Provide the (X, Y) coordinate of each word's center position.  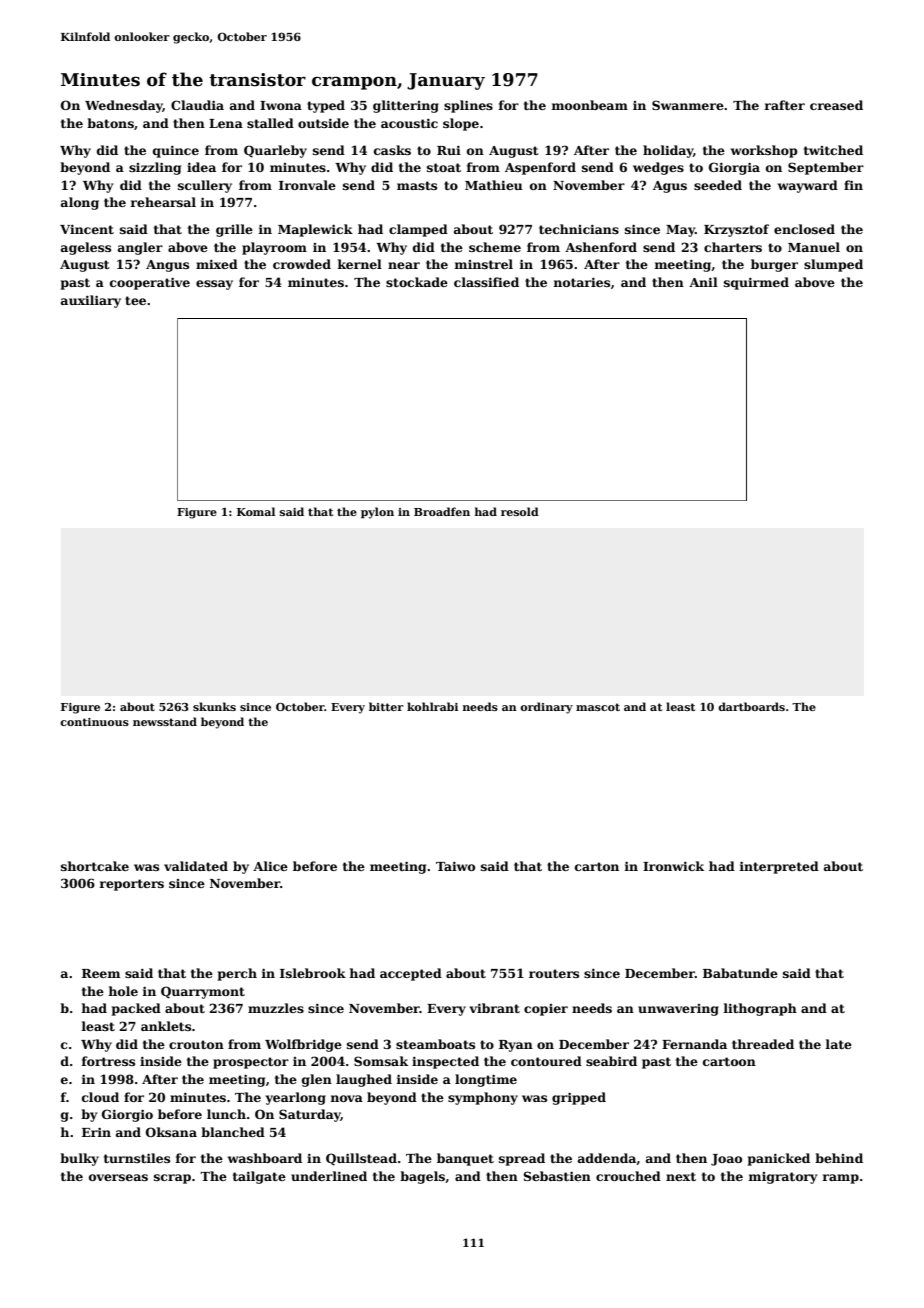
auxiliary (91, 301)
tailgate (259, 1177)
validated (196, 866)
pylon (377, 513)
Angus (167, 266)
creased (836, 105)
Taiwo (455, 866)
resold (520, 511)
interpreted (779, 867)
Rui (449, 150)
